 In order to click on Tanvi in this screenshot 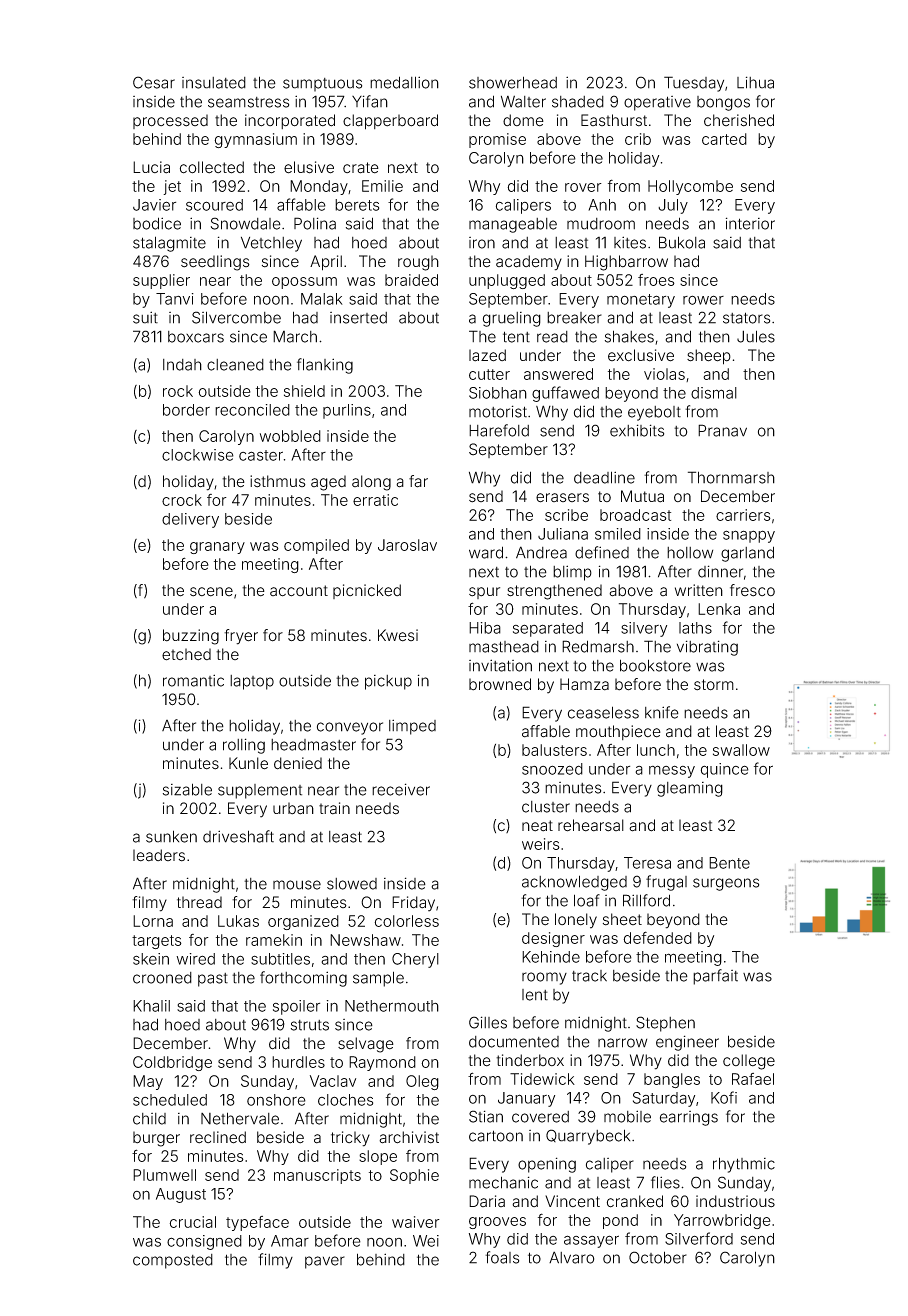, I will do `click(175, 299)`.
